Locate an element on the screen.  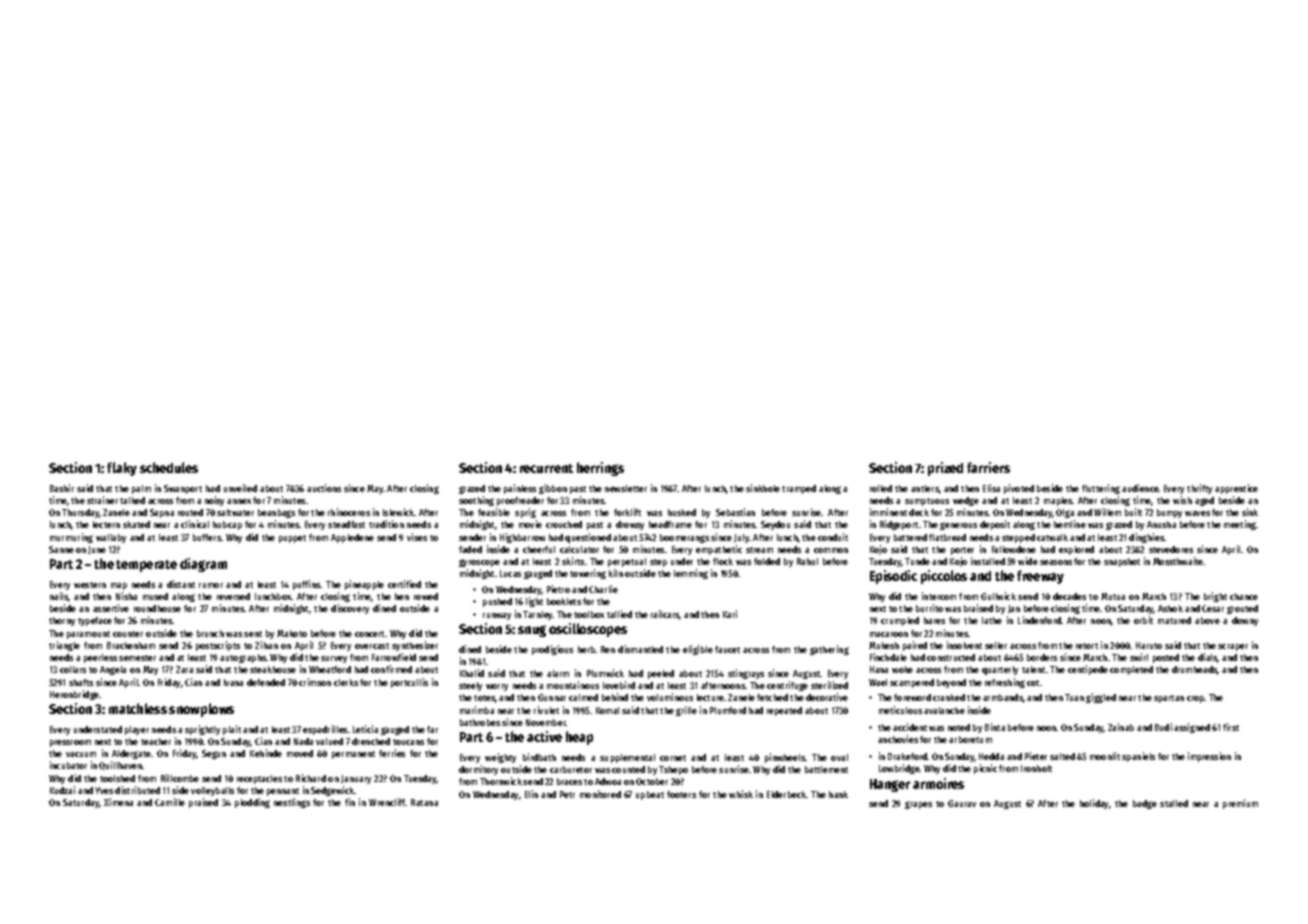
runway is located at coordinates (497, 616).
